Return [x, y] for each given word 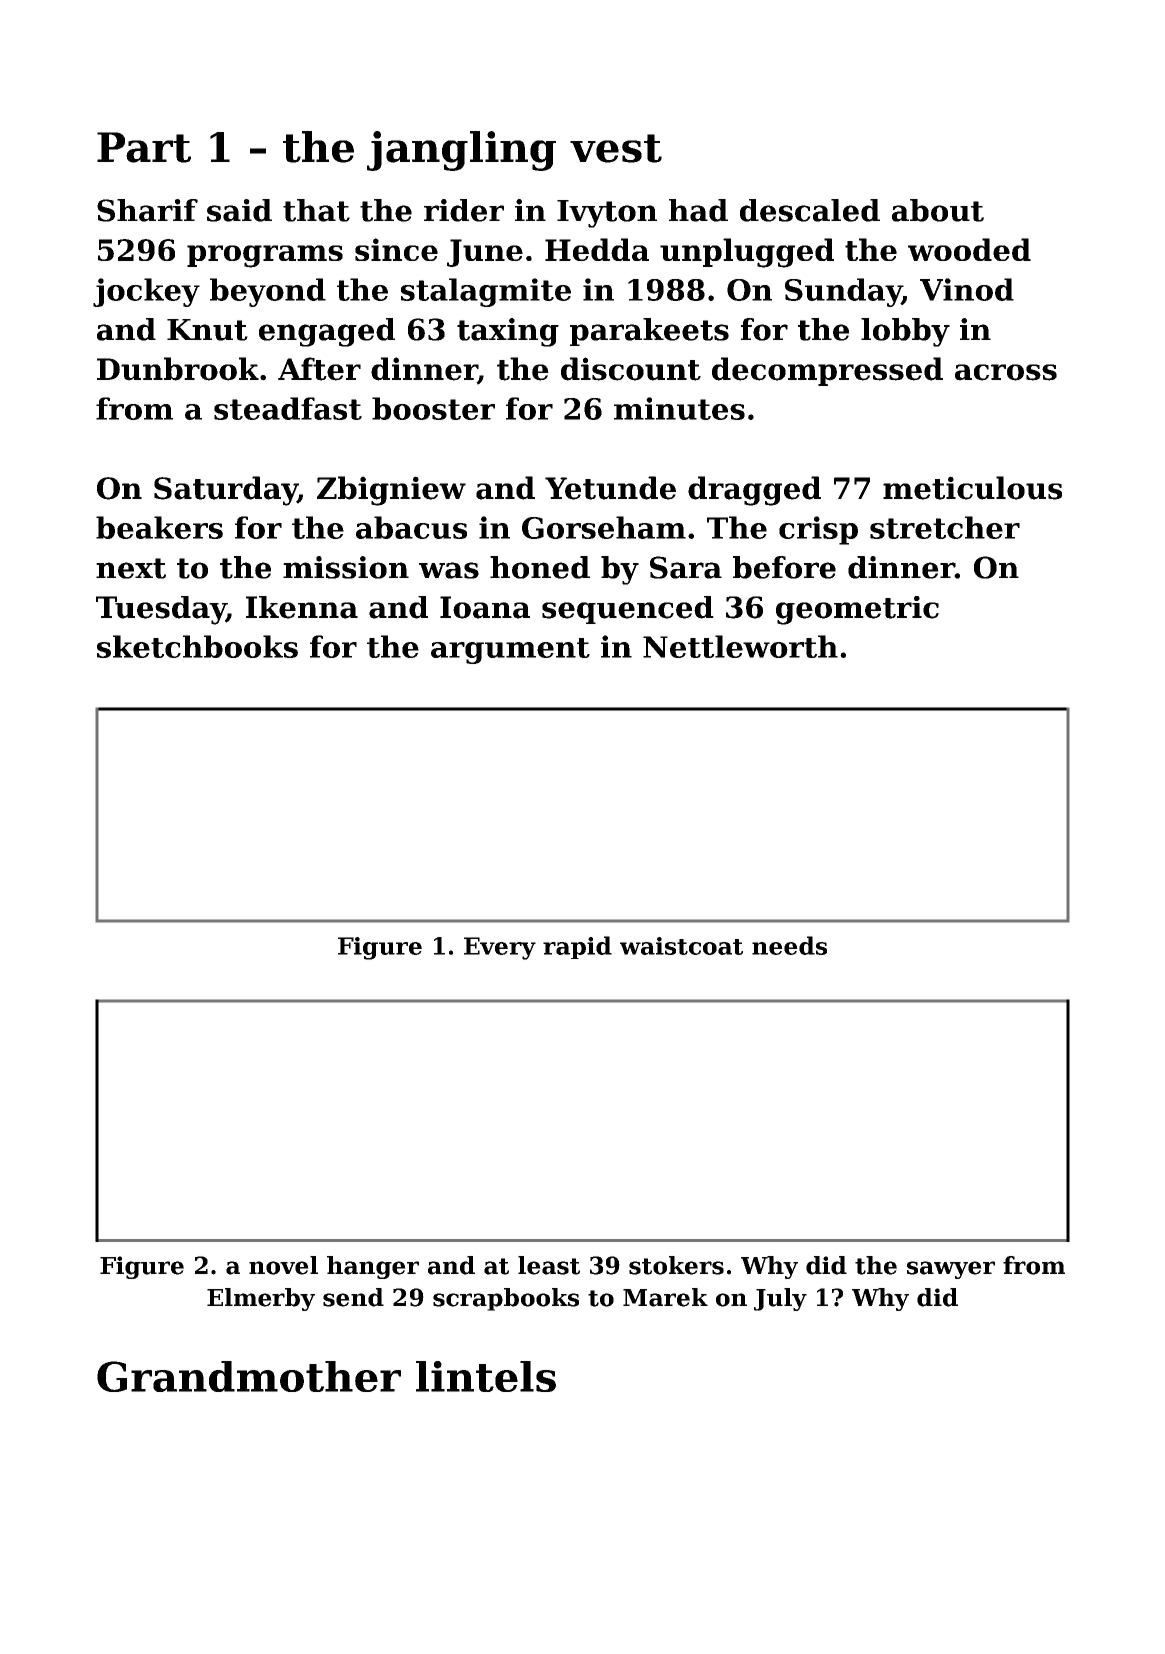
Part [144, 147]
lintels [486, 1376]
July [780, 1299]
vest [616, 148]
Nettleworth [740, 646]
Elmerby [261, 1299]
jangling [461, 151]
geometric [857, 610]
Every [500, 948]
